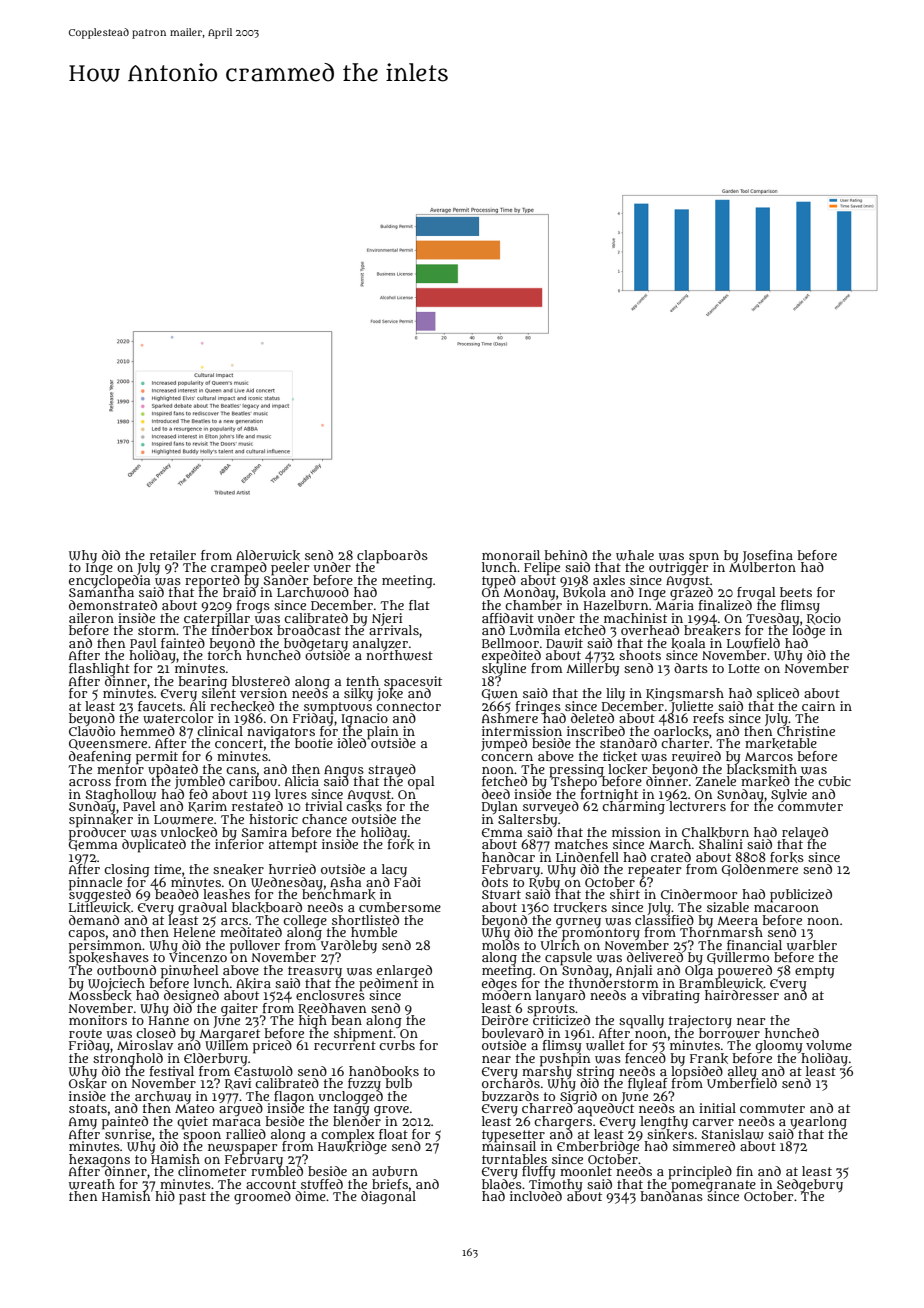 The height and width of the screenshot is (1308, 924). Describe the element at coordinates (239, 1009) in the screenshot. I see `gaiter` at that location.
